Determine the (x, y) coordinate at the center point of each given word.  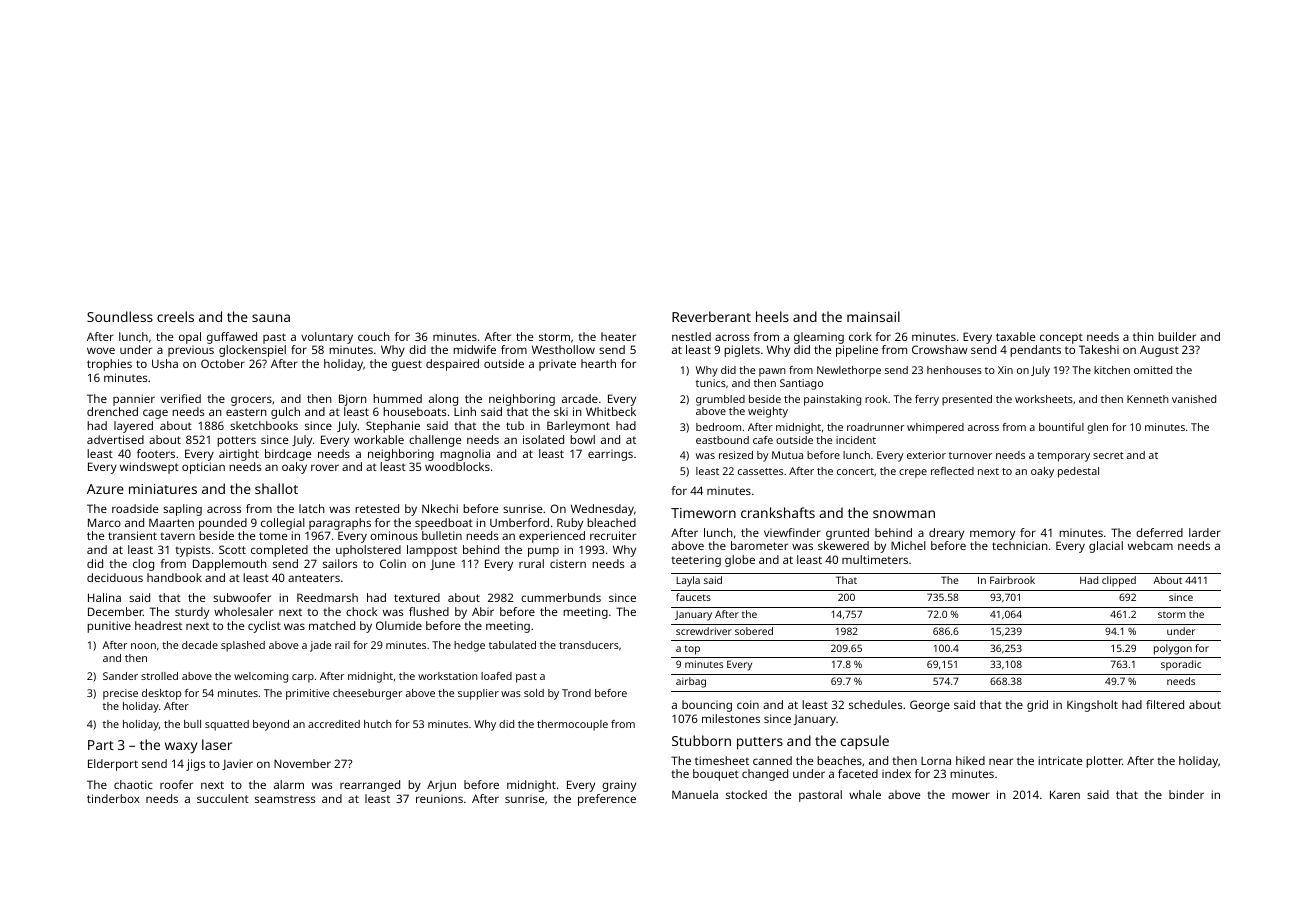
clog (143, 565)
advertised (115, 439)
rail (342, 645)
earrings (610, 455)
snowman (904, 514)
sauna (271, 318)
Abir (483, 611)
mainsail (873, 316)
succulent (223, 798)
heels (772, 316)
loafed (496, 676)
